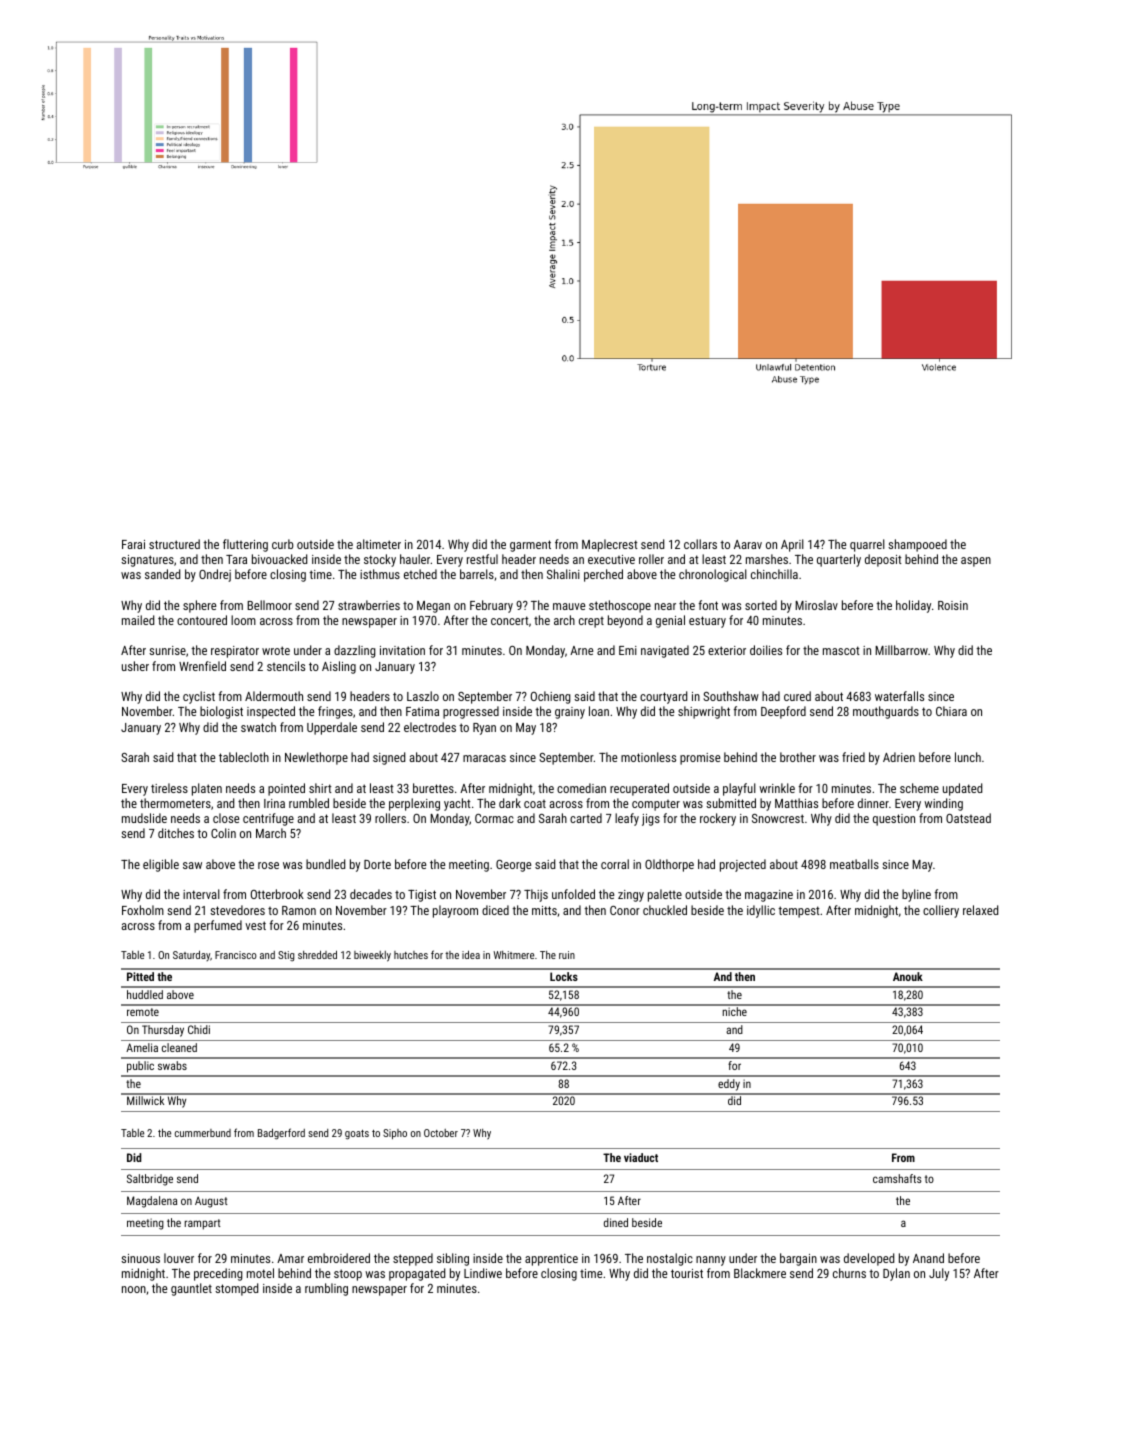  I want to click on Arne, so click(581, 650).
